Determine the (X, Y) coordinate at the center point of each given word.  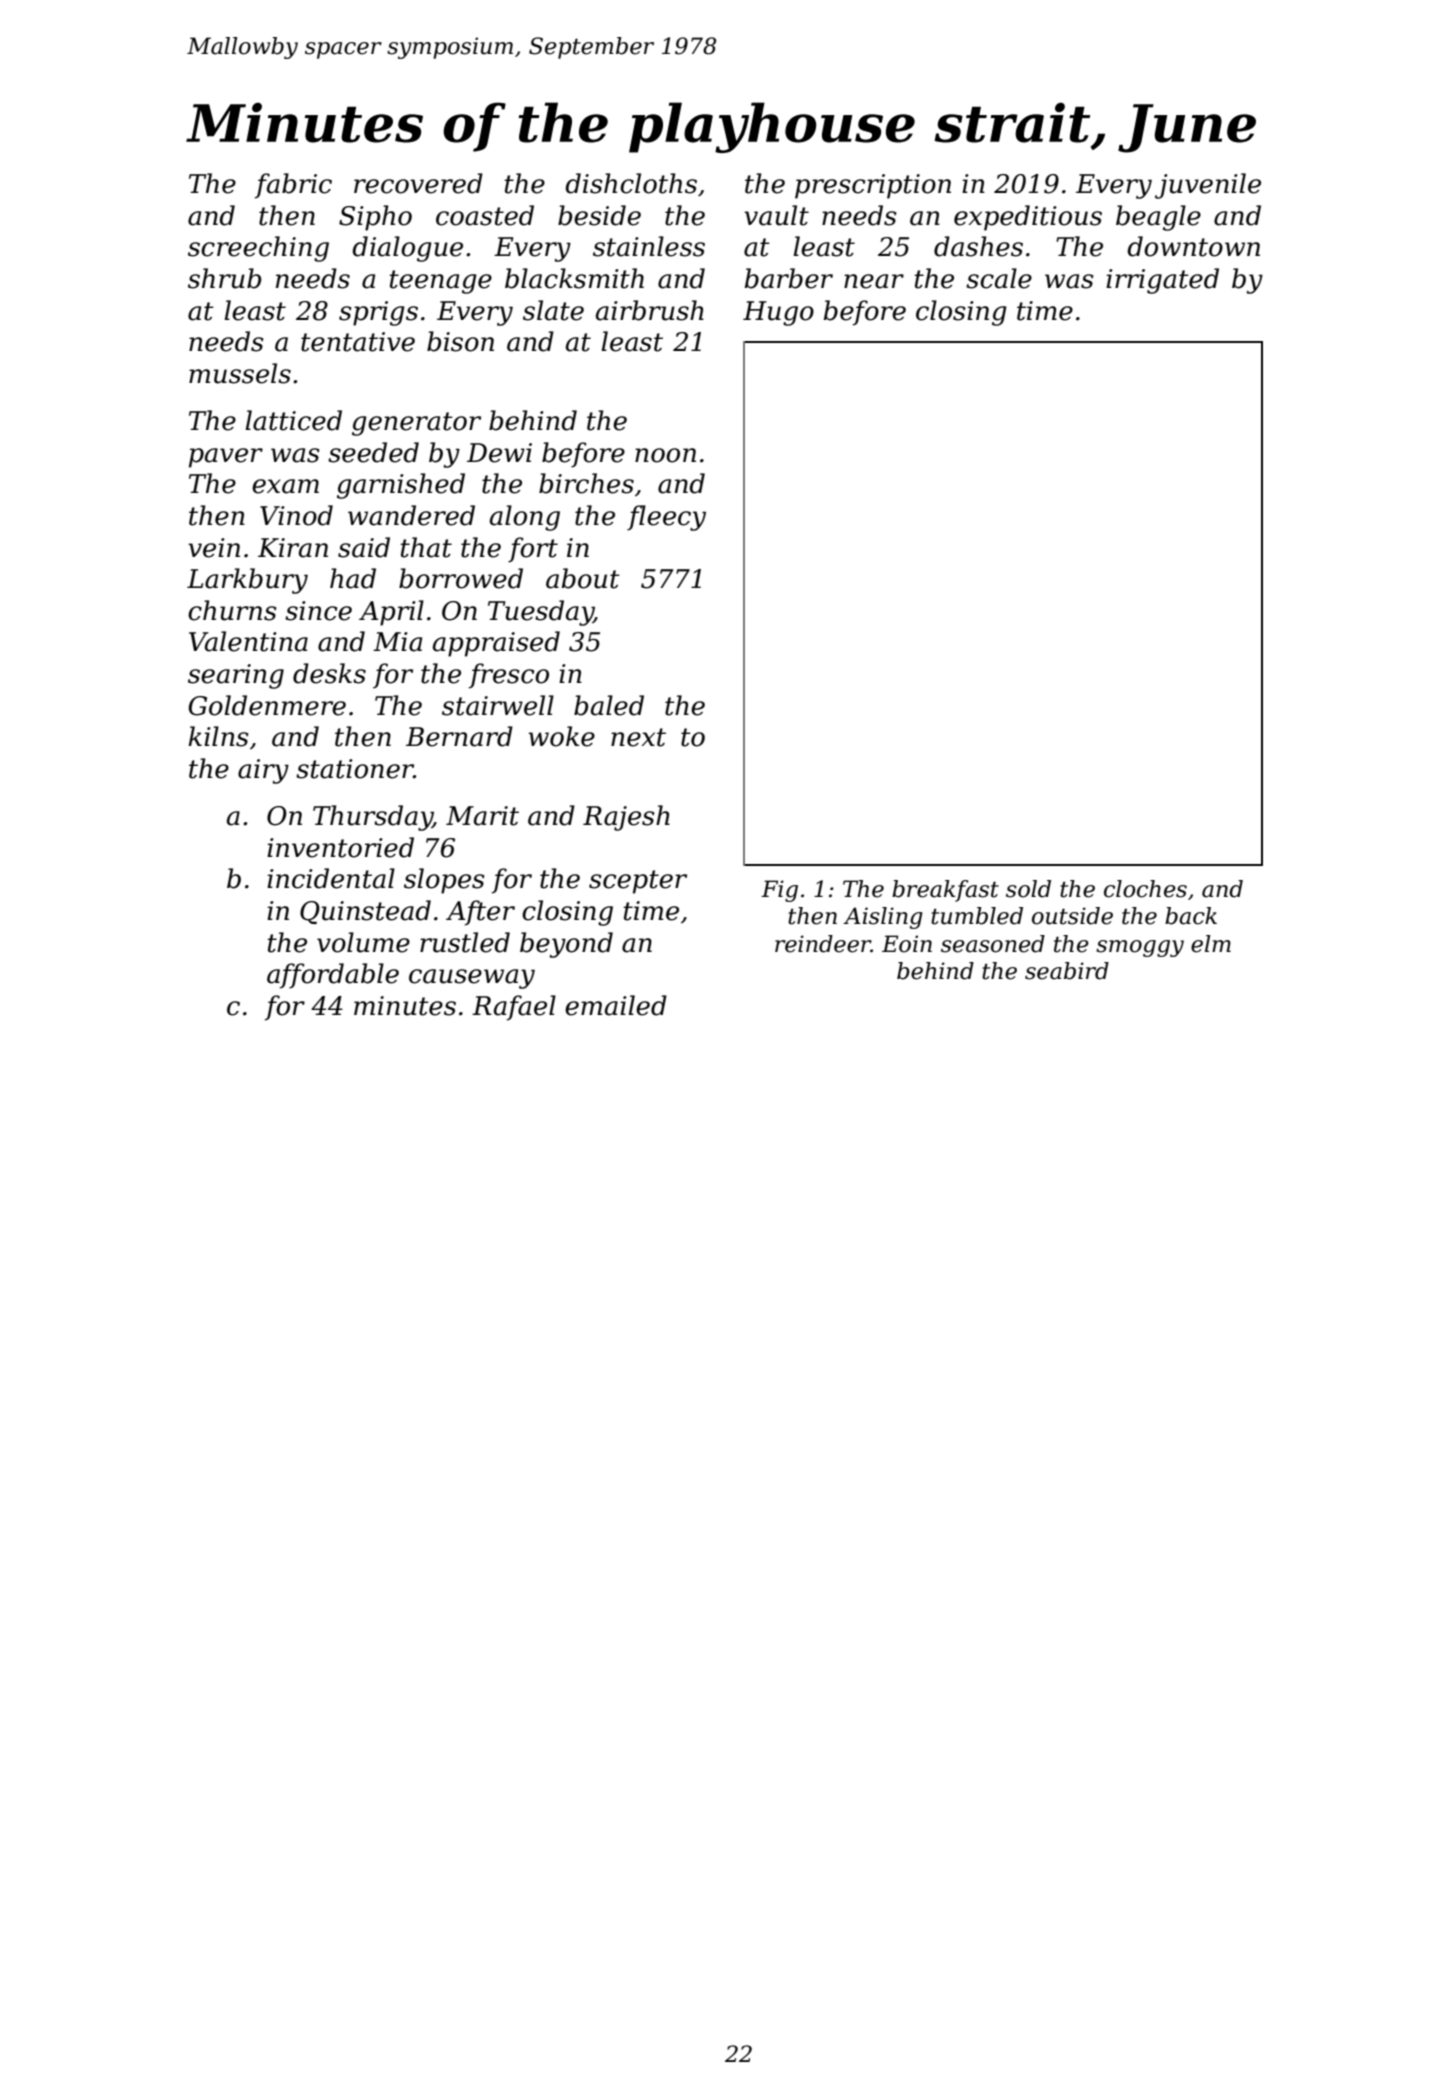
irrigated (1162, 281)
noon (665, 455)
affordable (333, 976)
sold (1028, 889)
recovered (418, 183)
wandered (411, 515)
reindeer (823, 944)
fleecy (666, 518)
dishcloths (631, 183)
